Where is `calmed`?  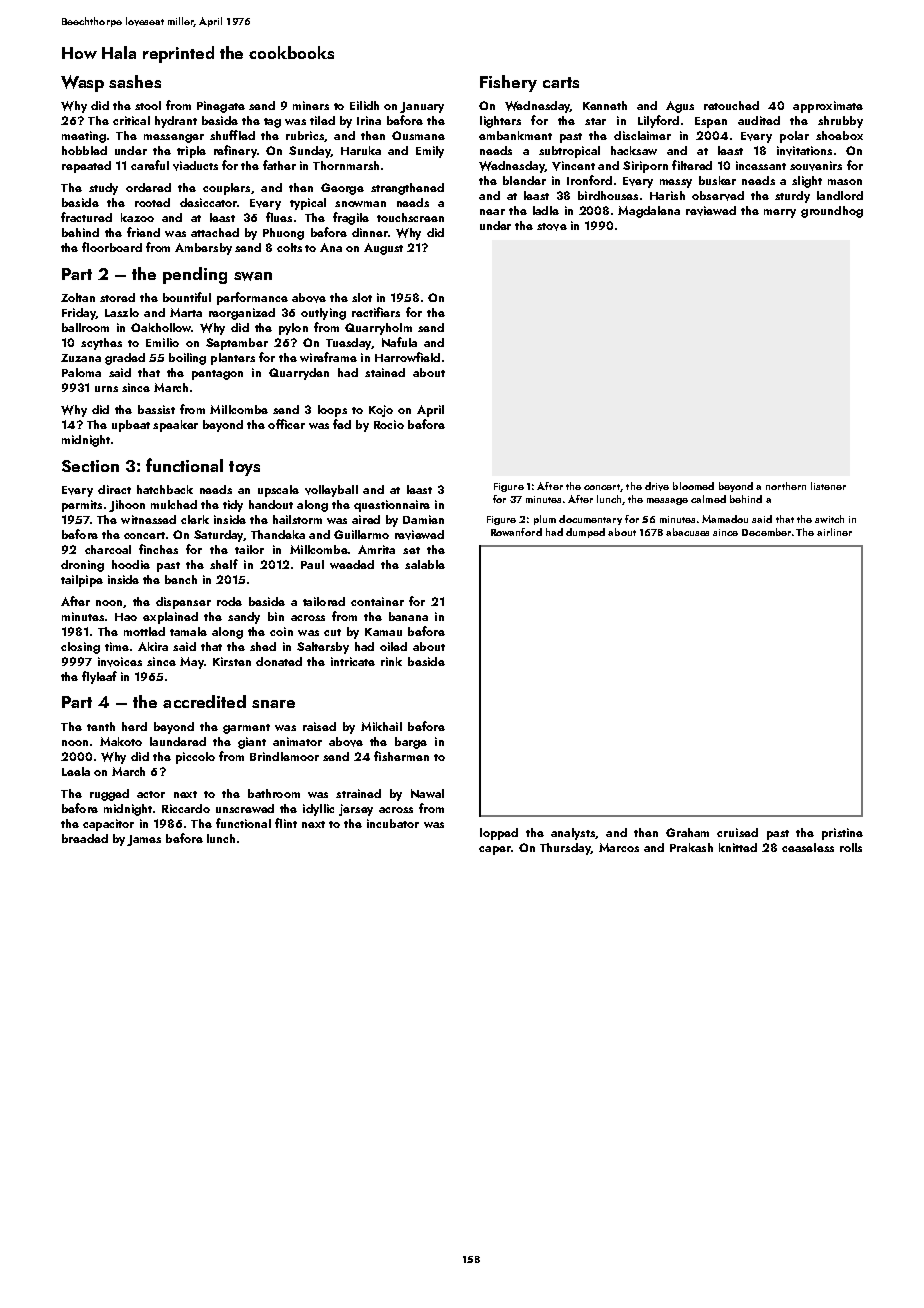
calmed is located at coordinates (708, 499).
